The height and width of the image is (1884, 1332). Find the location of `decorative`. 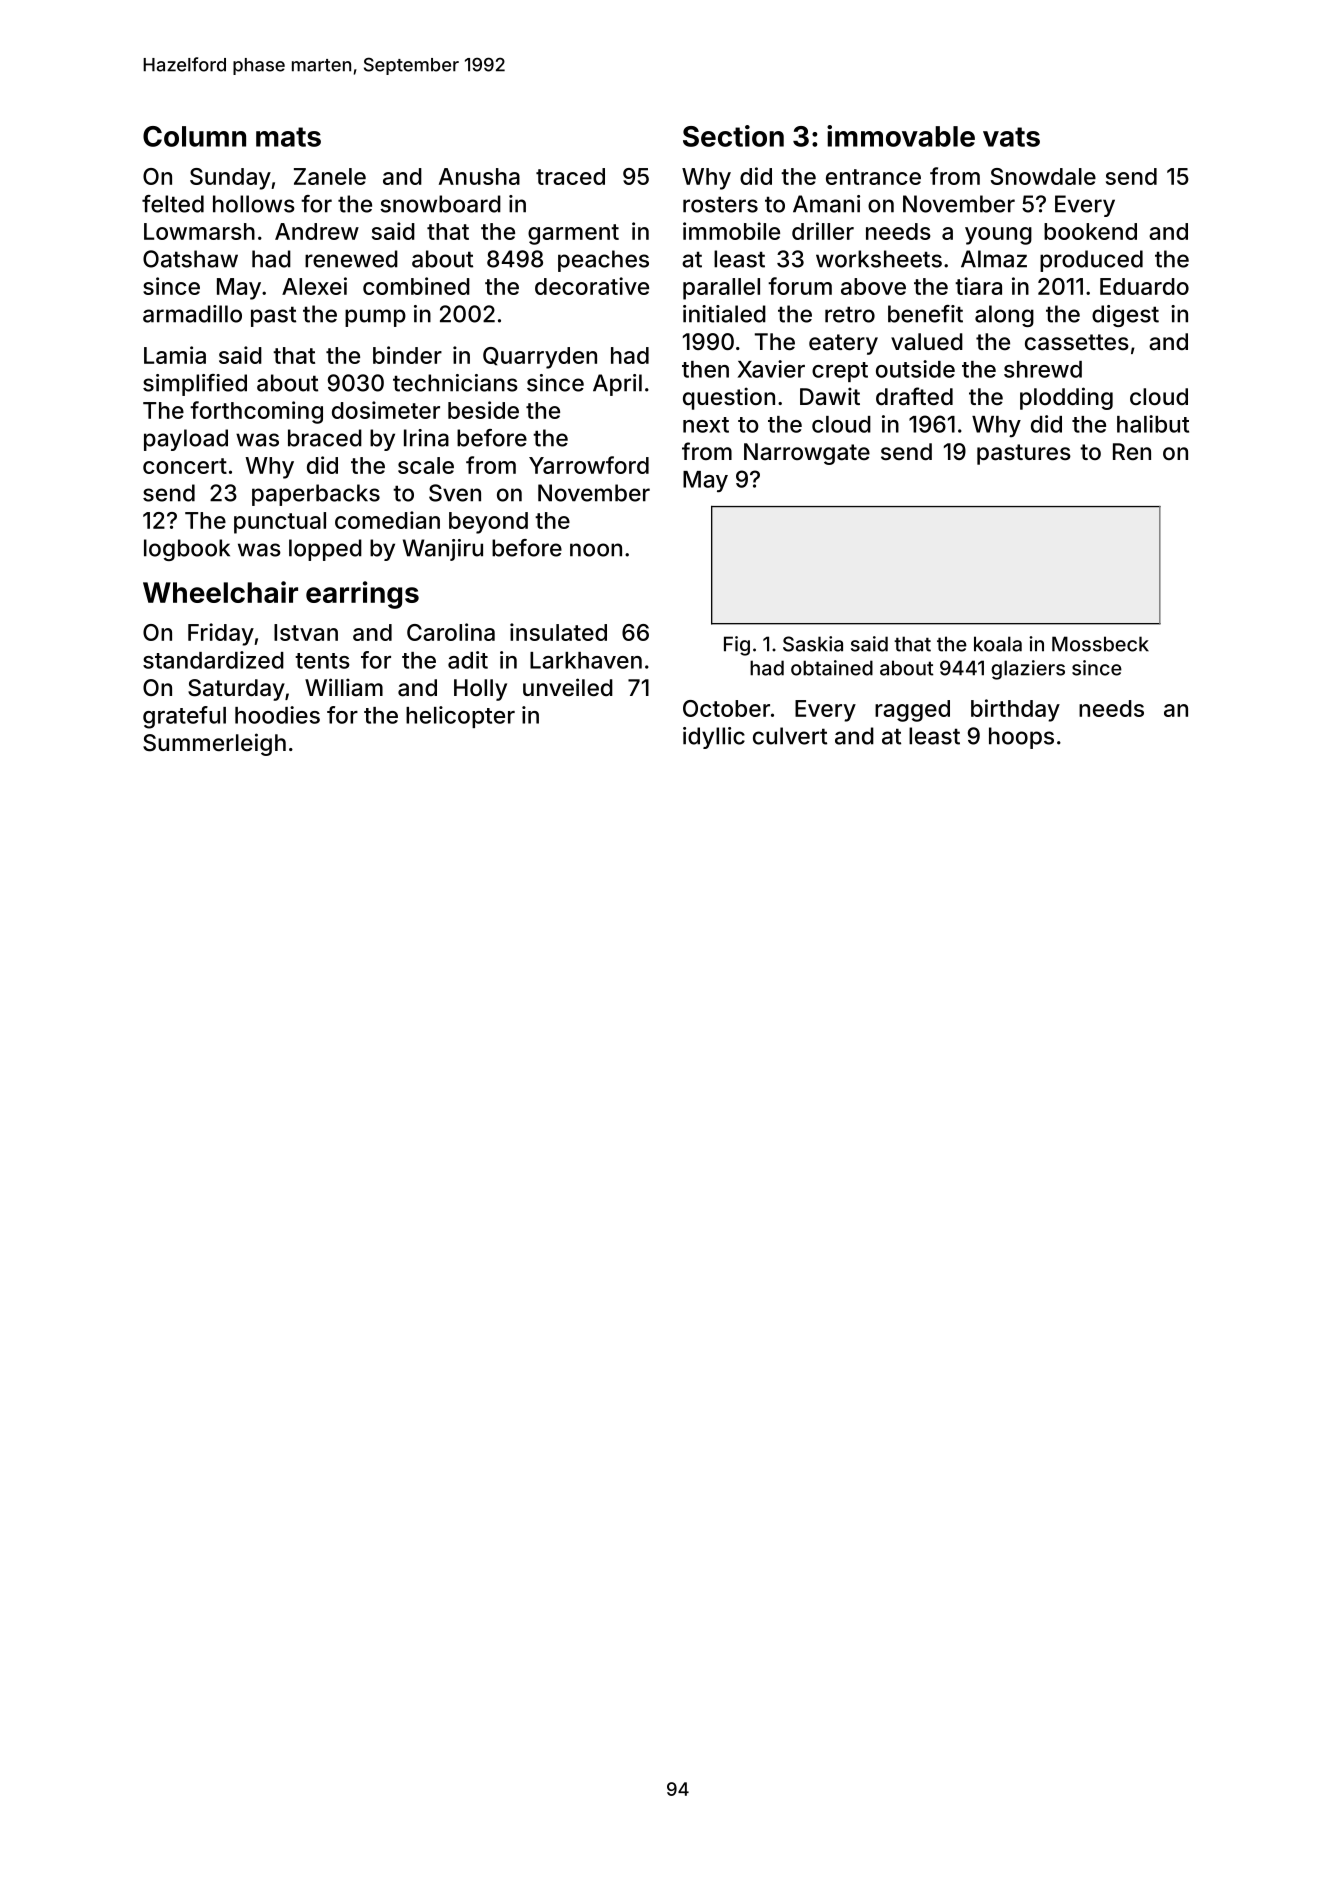

decorative is located at coordinates (592, 286).
